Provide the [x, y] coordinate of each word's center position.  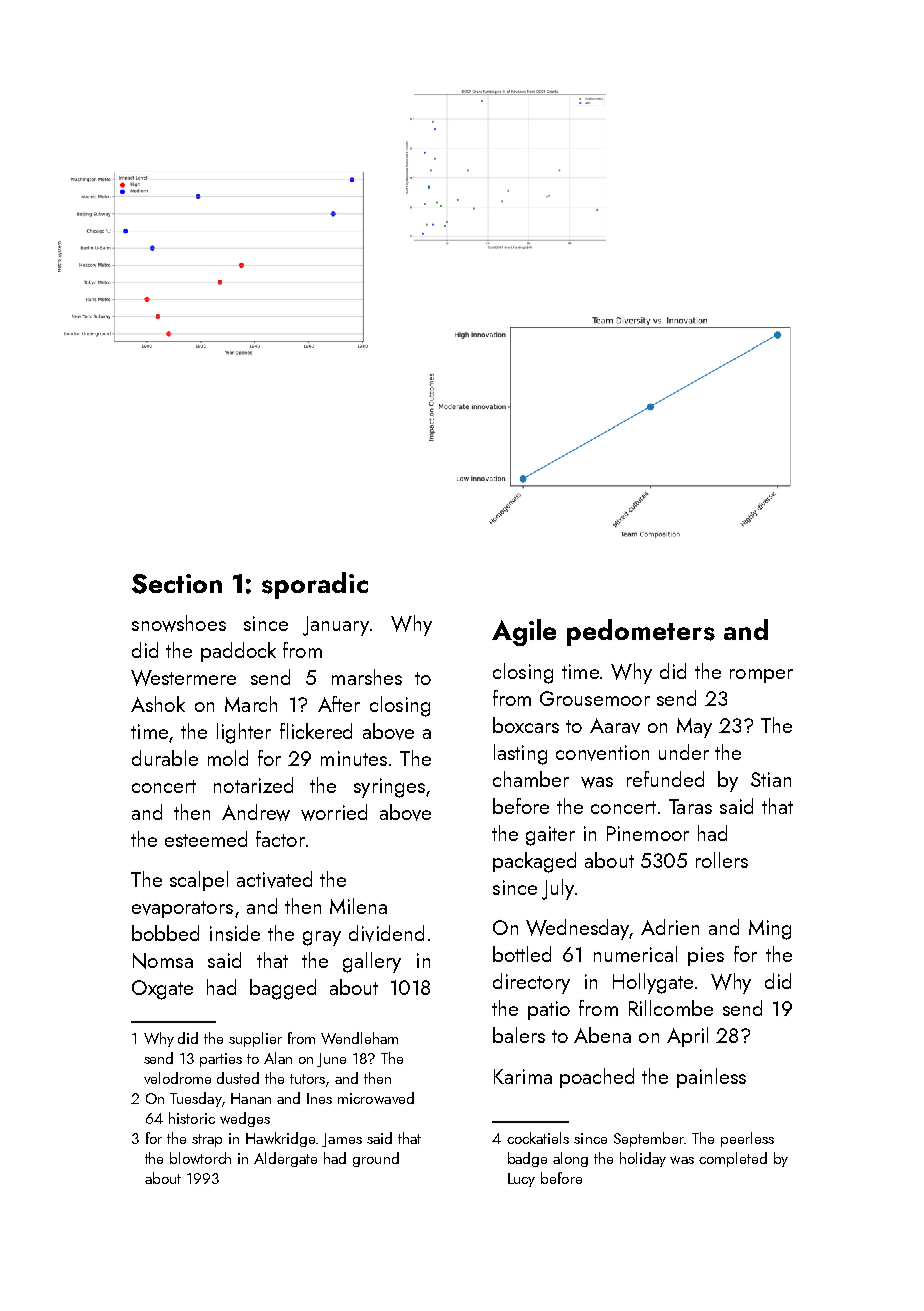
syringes [389, 788]
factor [280, 839]
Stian [771, 779]
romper [761, 676]
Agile [524, 632]
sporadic [315, 585]
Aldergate [285, 1159]
